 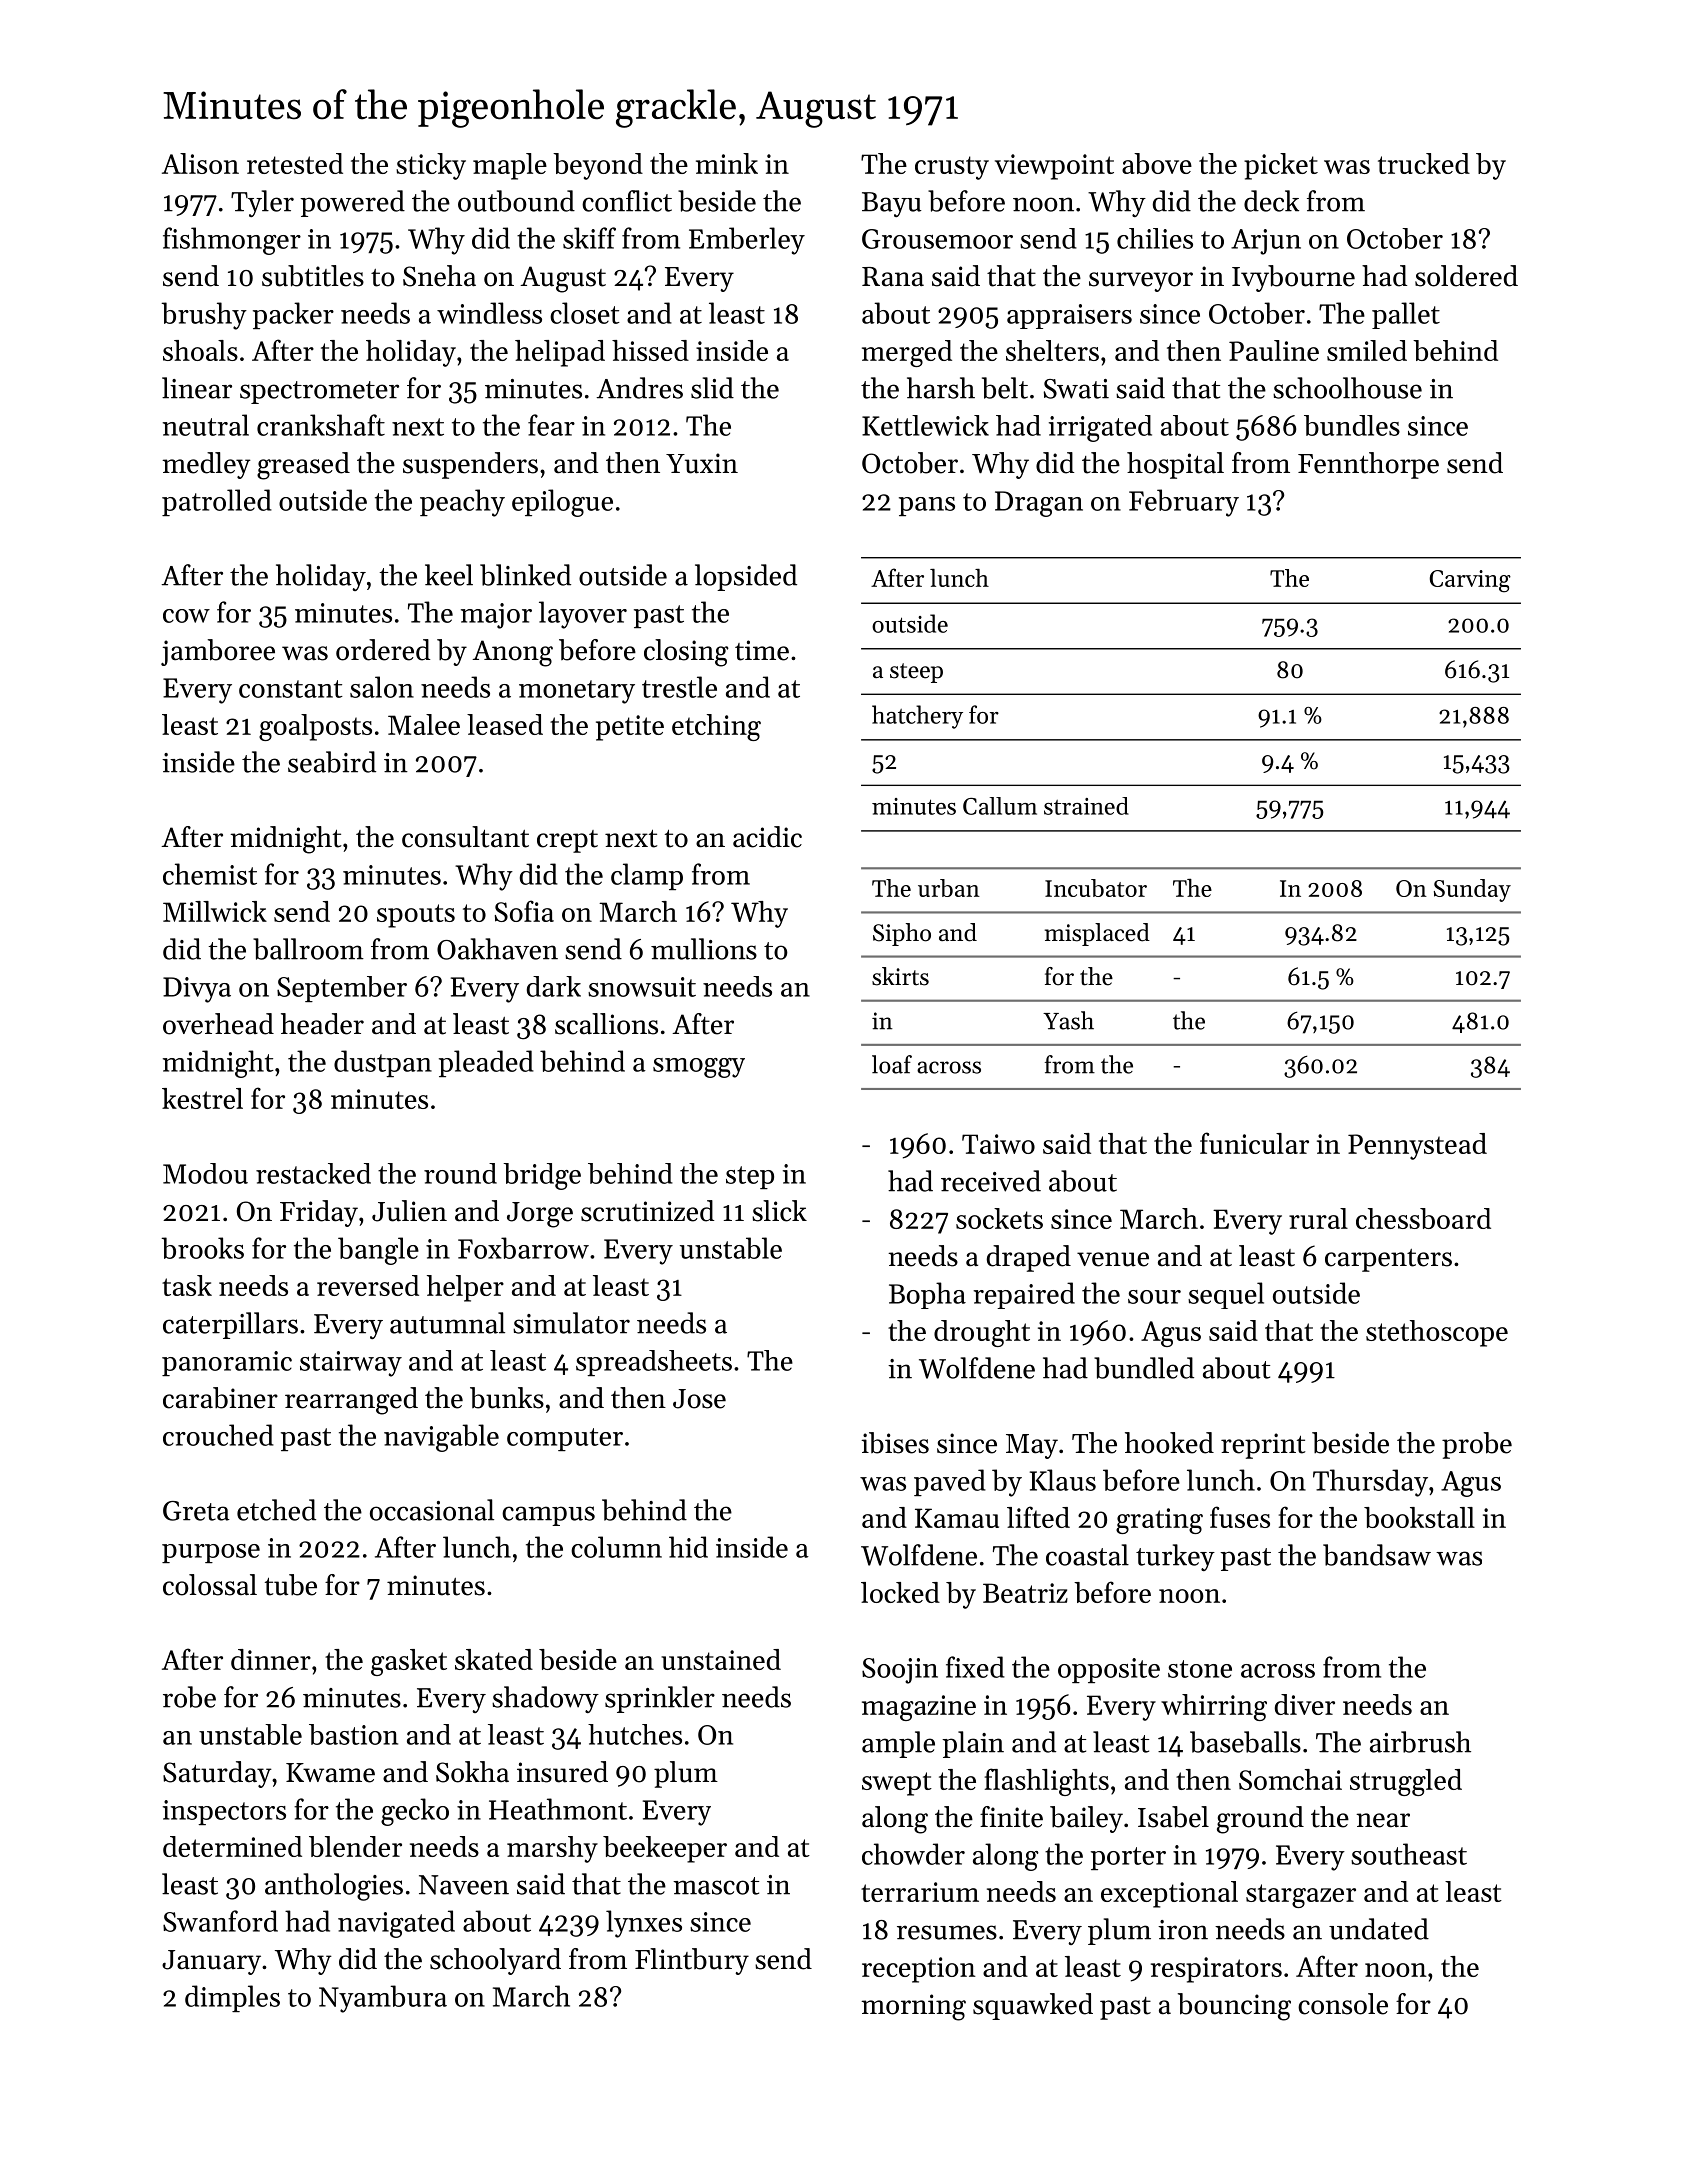 What do you see at coordinates (1155, 238) in the screenshot?
I see `chilies` at bounding box center [1155, 238].
